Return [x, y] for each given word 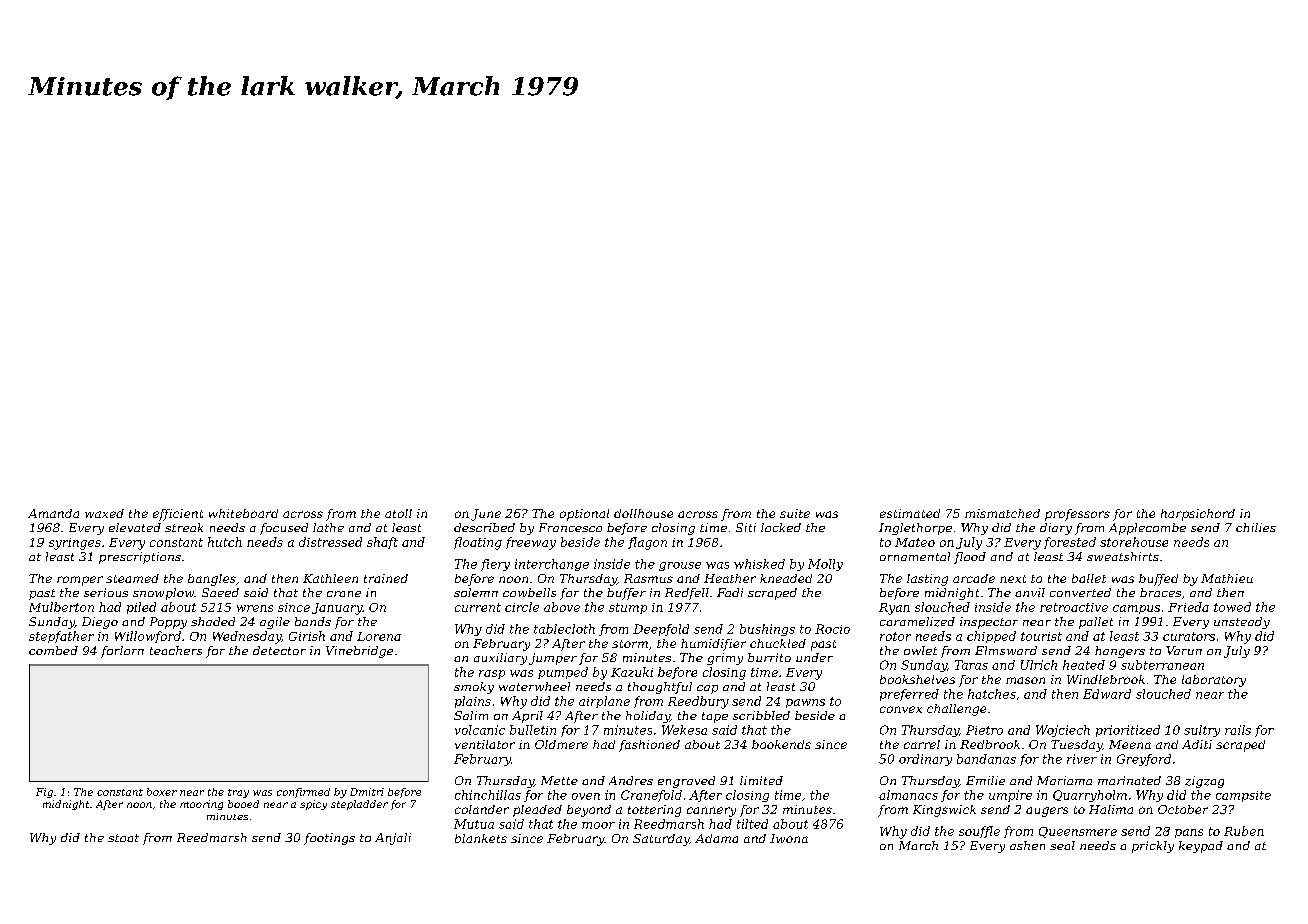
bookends [781, 744]
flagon [647, 543]
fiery [495, 565]
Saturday [661, 840]
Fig [44, 793]
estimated [910, 513]
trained [386, 578]
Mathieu [1227, 578]
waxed [104, 513]
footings [329, 839]
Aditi [1197, 744]
